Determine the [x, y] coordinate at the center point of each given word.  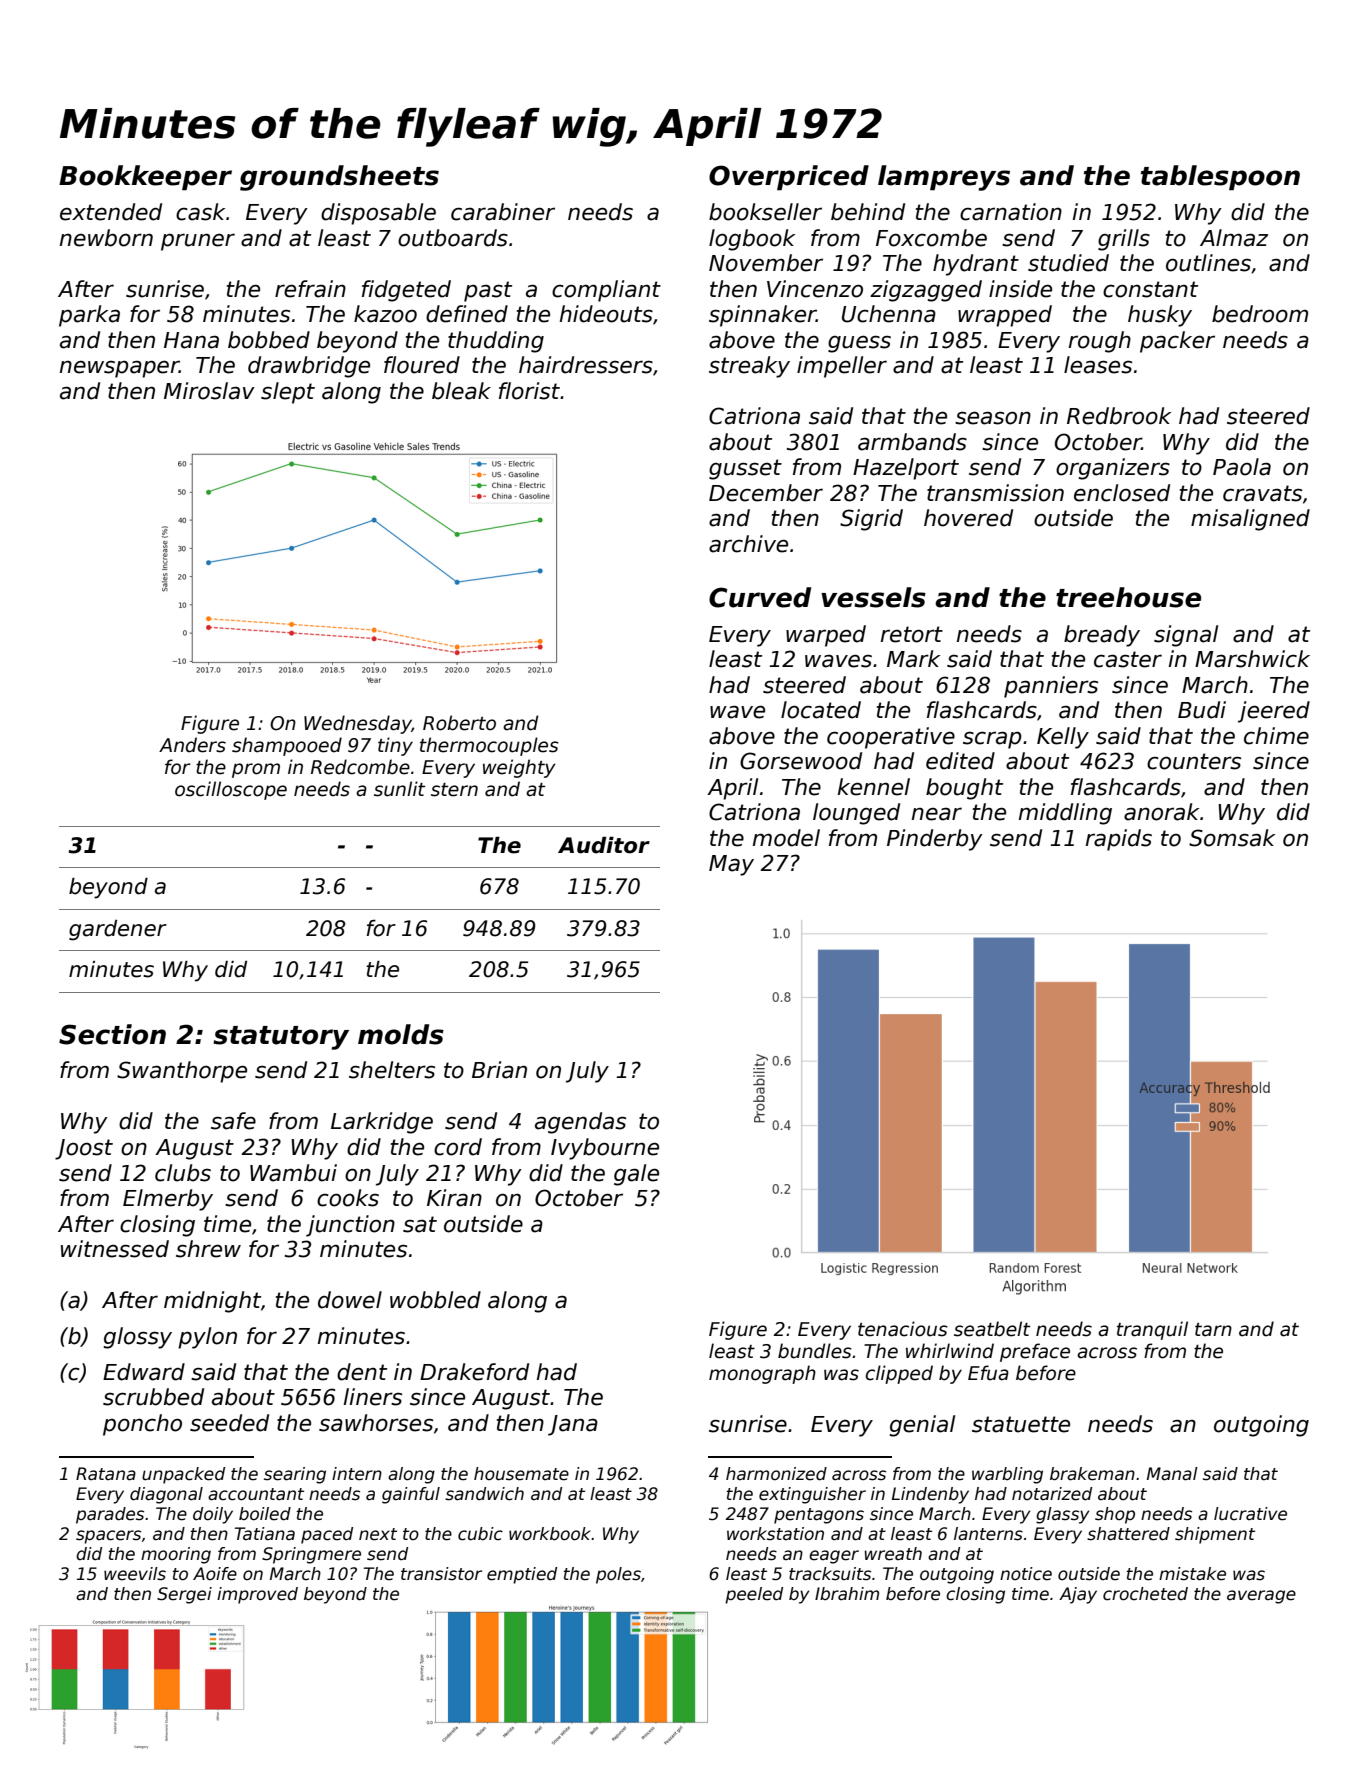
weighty [519, 768]
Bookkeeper [145, 178]
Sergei [184, 1595]
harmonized [776, 1474]
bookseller [765, 212]
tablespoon [1220, 178]
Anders [192, 745]
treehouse [1128, 597]
